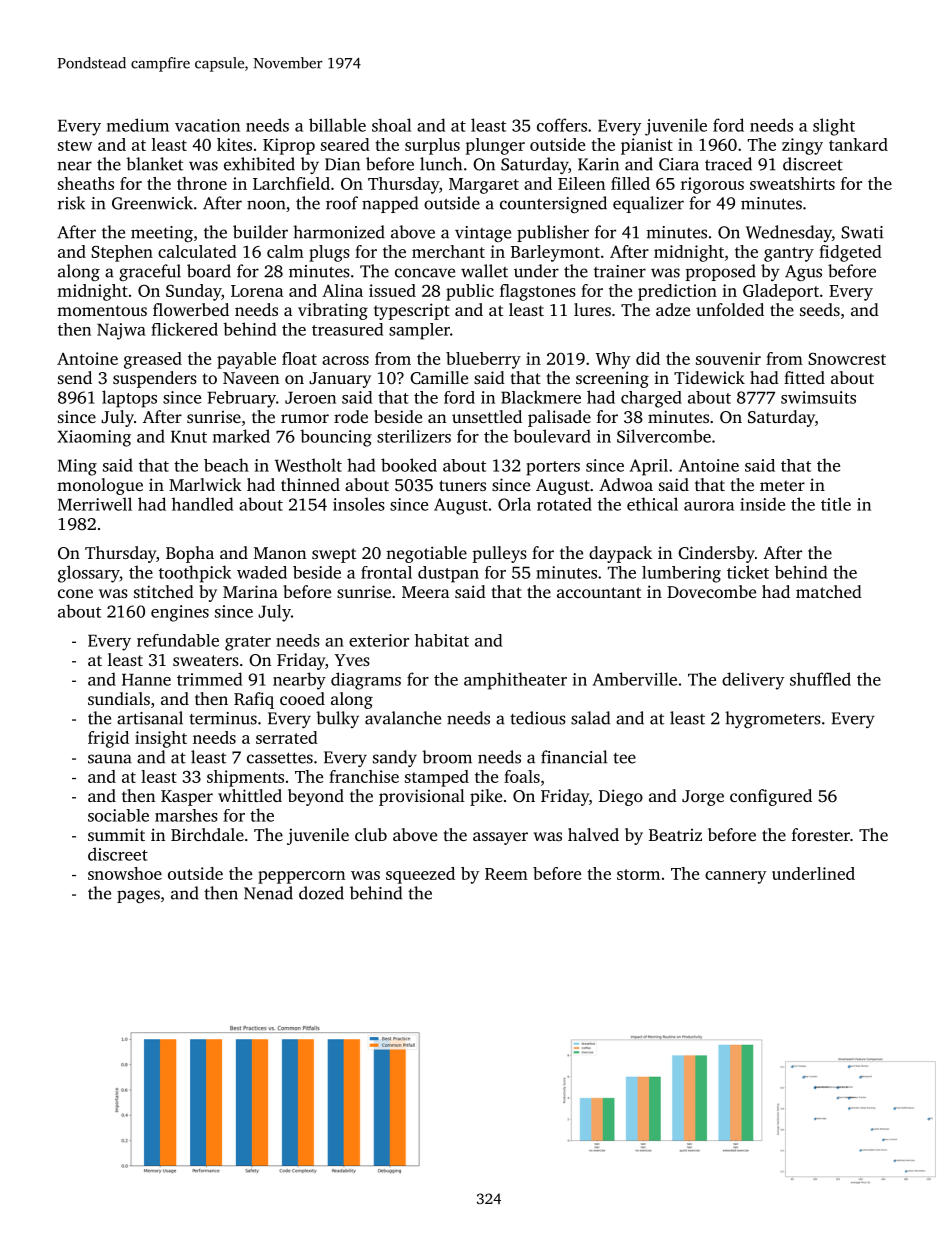 This page has width=952, height=1233. I want to click on Hanne, so click(146, 679).
